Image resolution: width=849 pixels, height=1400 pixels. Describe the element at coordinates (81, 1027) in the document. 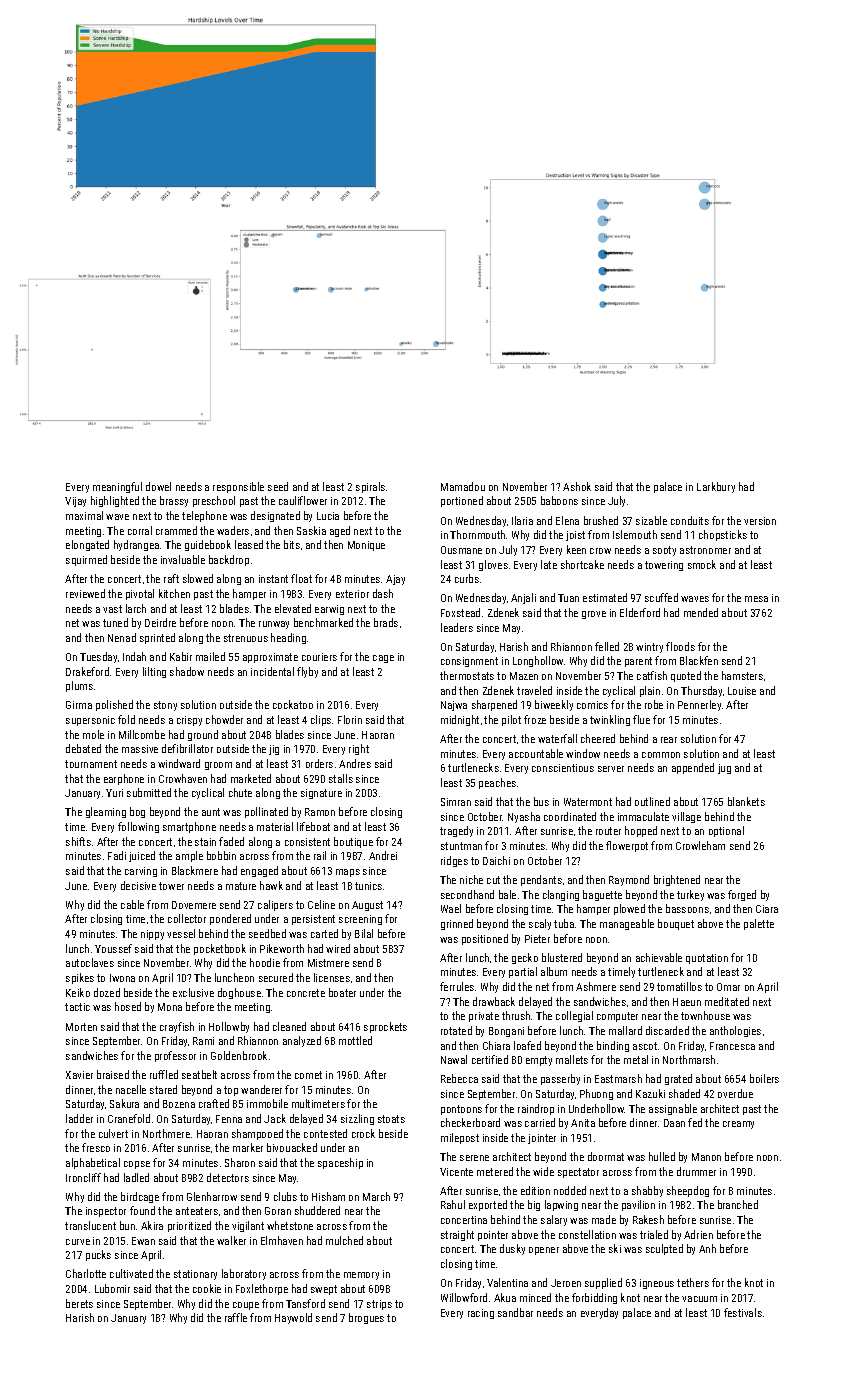

I see `Morten` at that location.
